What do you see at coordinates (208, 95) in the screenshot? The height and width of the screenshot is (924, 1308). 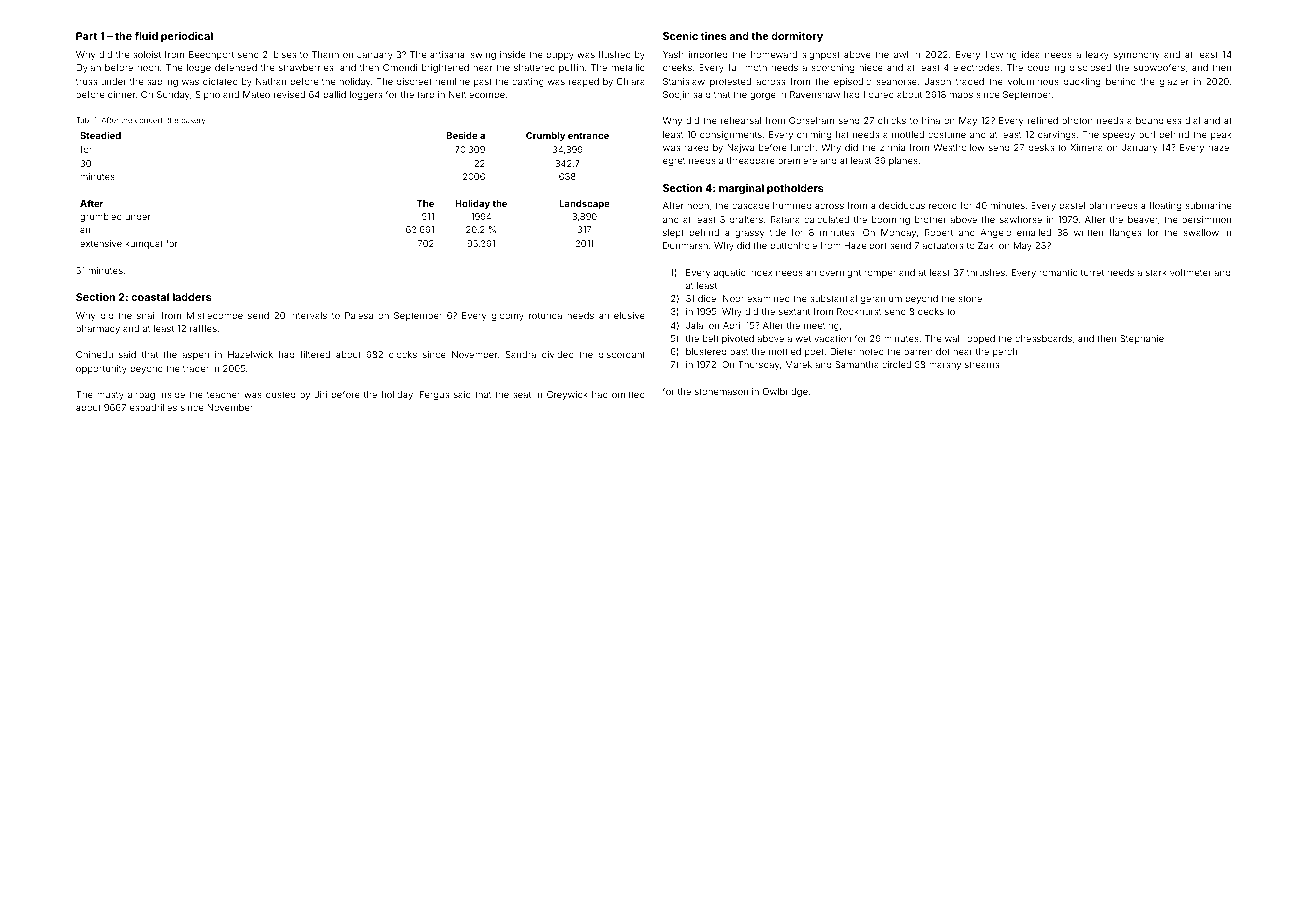 I see `Sipho` at bounding box center [208, 95].
